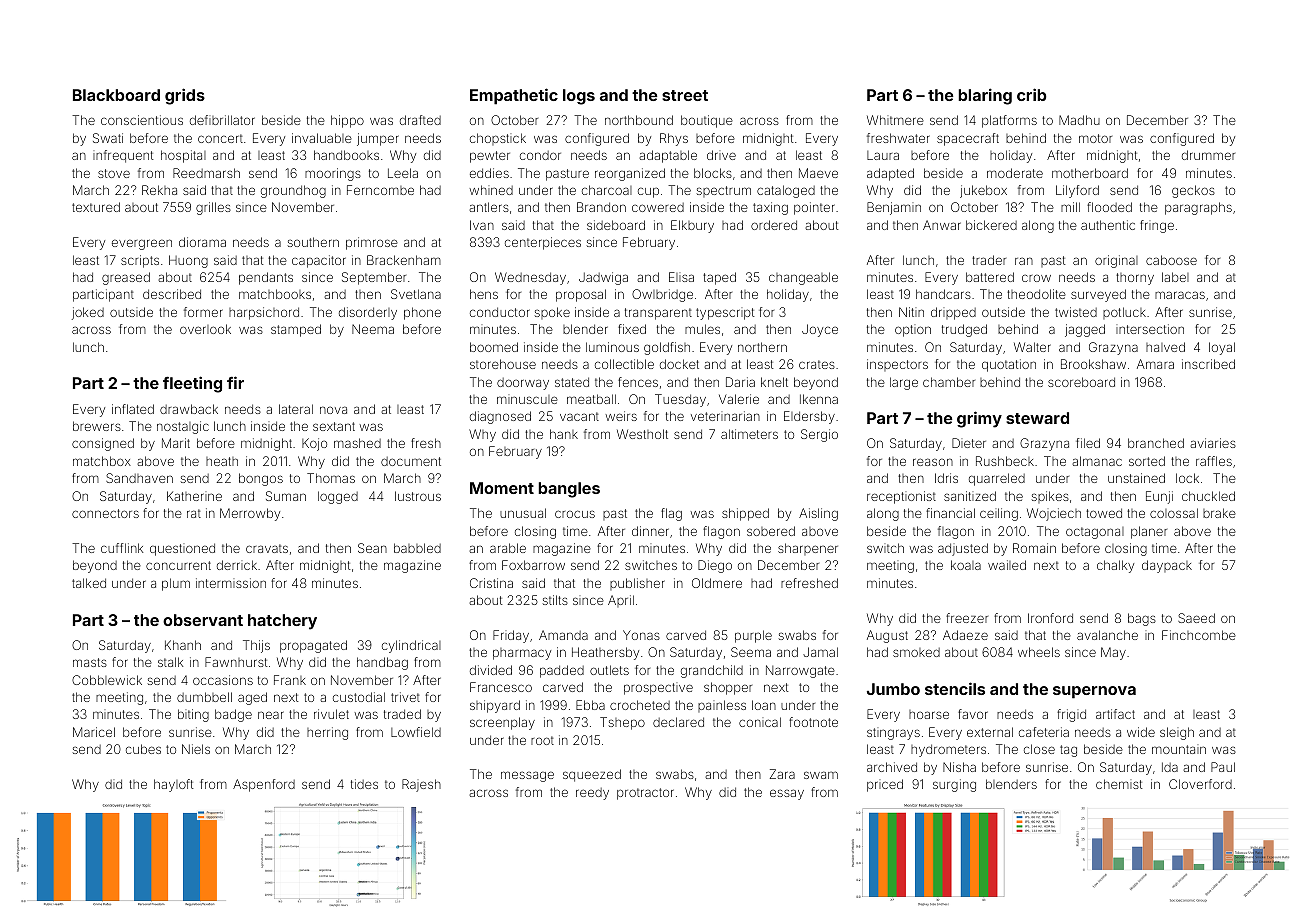 The height and width of the screenshot is (924, 1308). I want to click on priced, so click(885, 785).
